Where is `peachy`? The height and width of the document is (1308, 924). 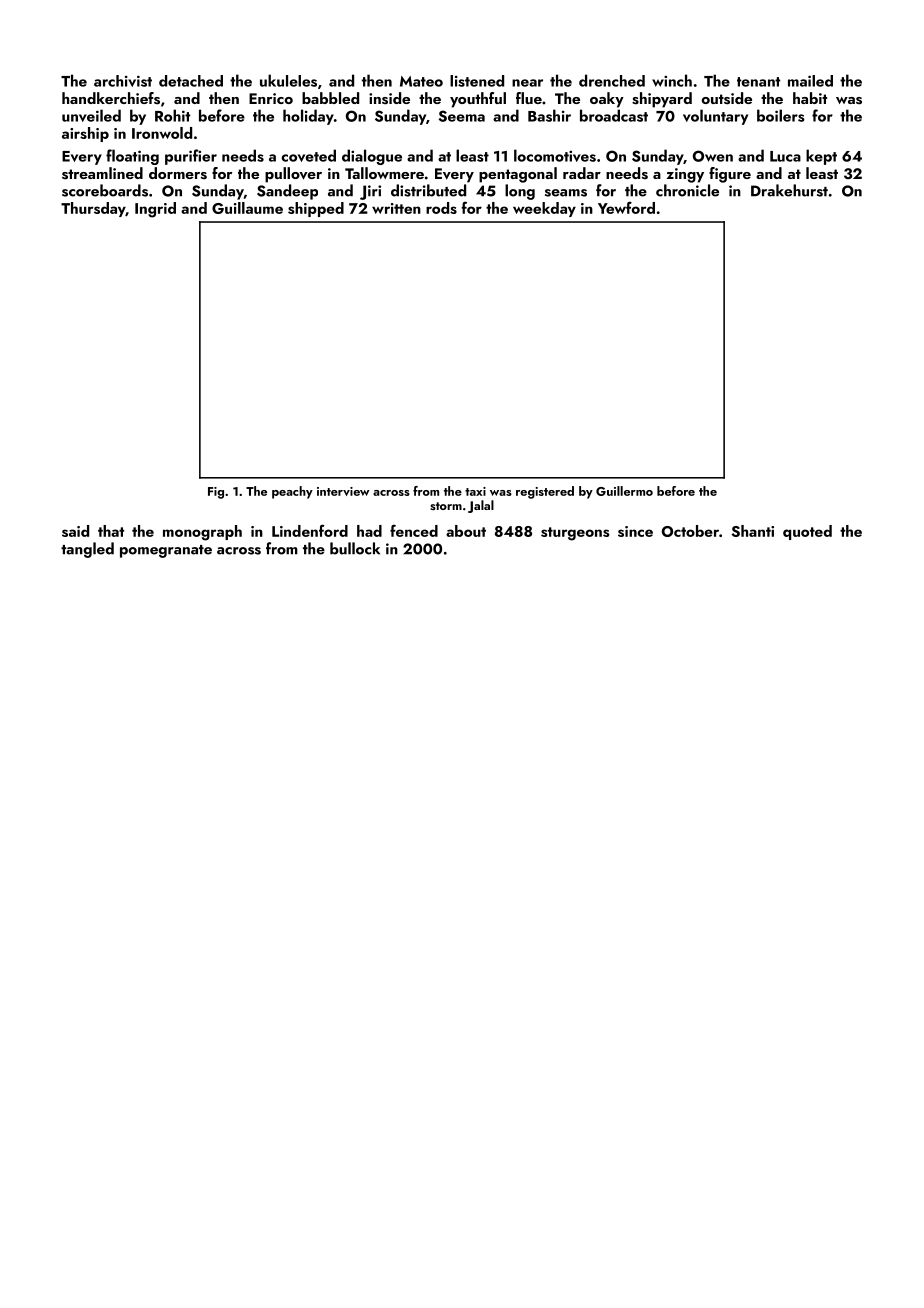
peachy is located at coordinates (292, 492).
